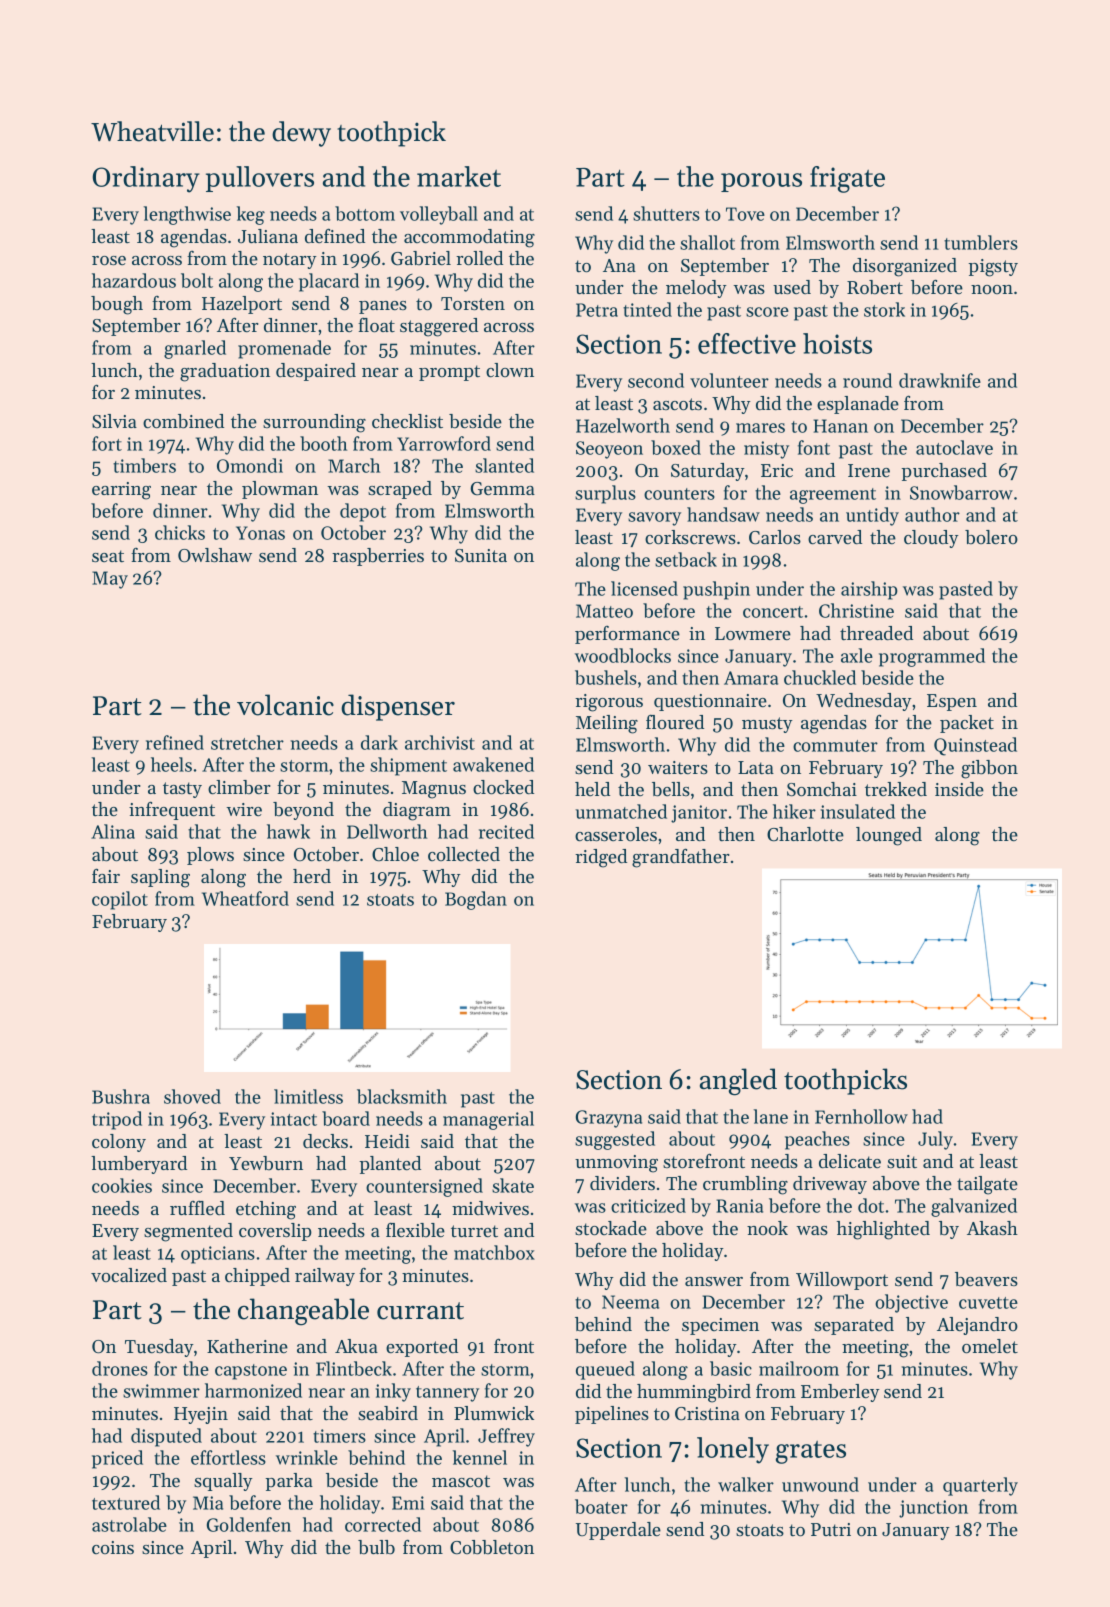 The height and width of the screenshot is (1607, 1110). What do you see at coordinates (417, 811) in the screenshot?
I see `diagram` at bounding box center [417, 811].
